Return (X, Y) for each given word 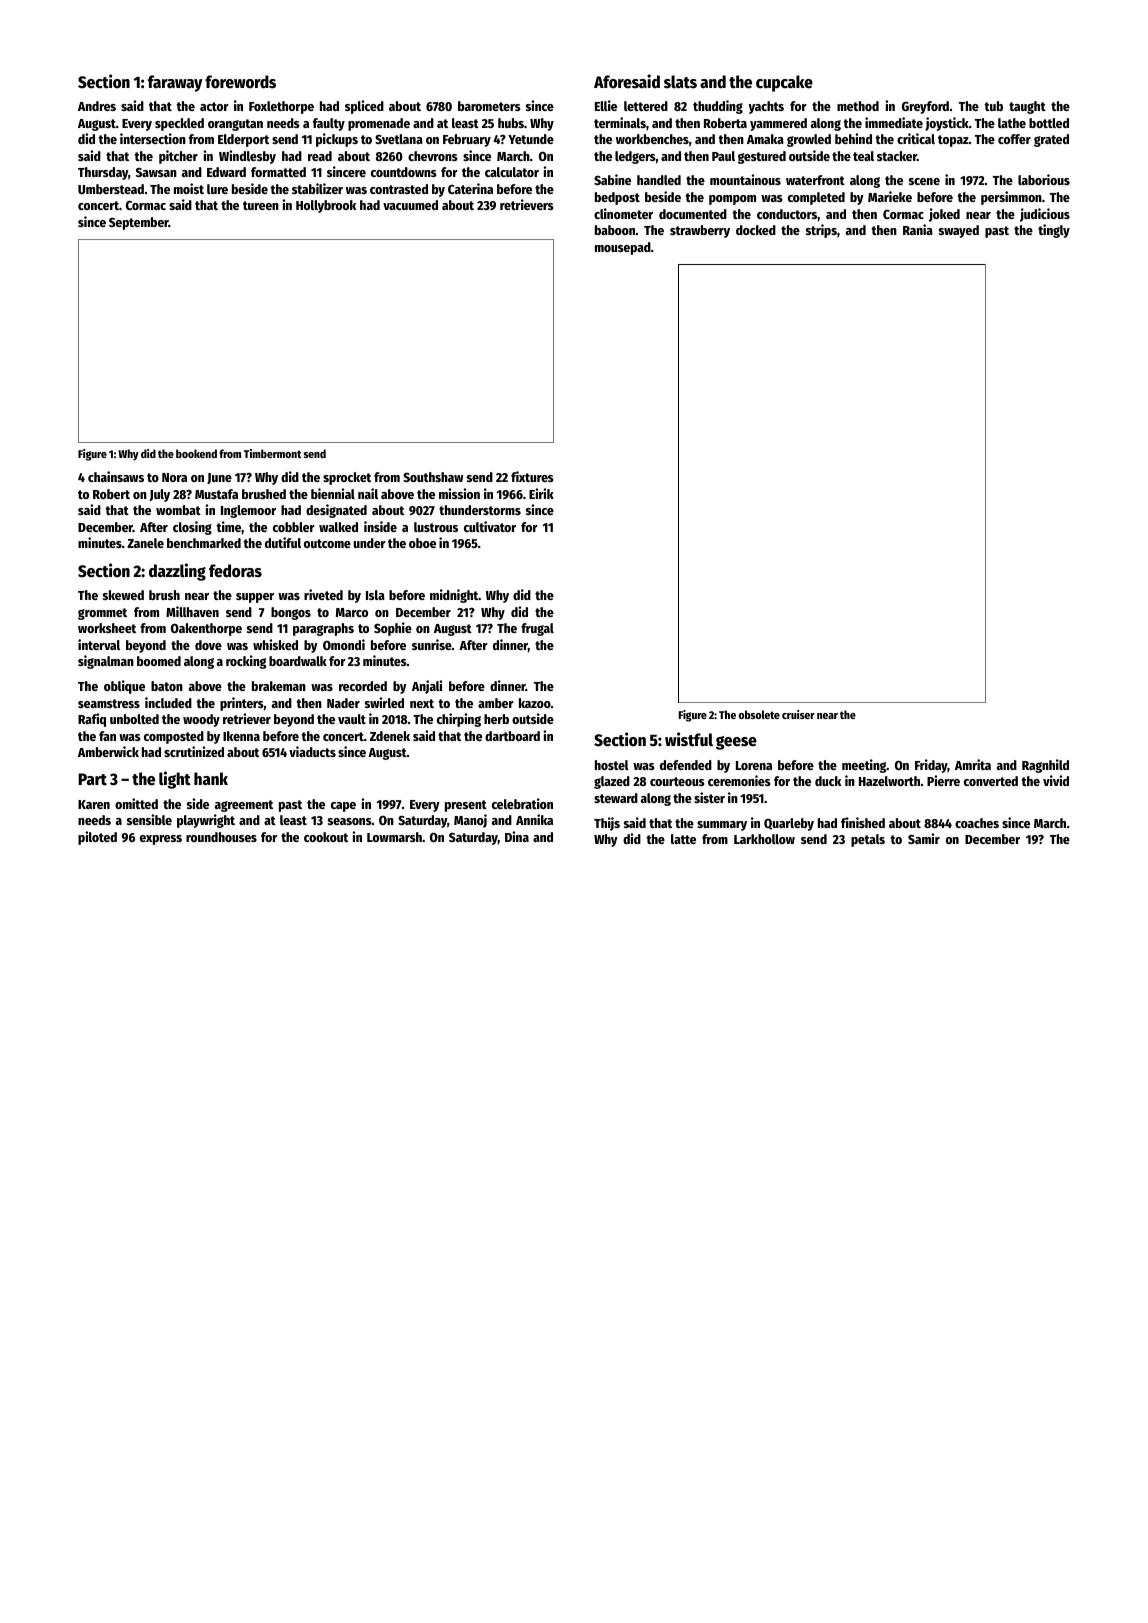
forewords (240, 82)
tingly (1054, 231)
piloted (97, 838)
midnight (454, 596)
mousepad (623, 248)
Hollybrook (326, 206)
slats (680, 82)
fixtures (532, 476)
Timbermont (272, 453)
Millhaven (192, 611)
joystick (947, 124)
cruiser (798, 714)
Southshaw (433, 477)
